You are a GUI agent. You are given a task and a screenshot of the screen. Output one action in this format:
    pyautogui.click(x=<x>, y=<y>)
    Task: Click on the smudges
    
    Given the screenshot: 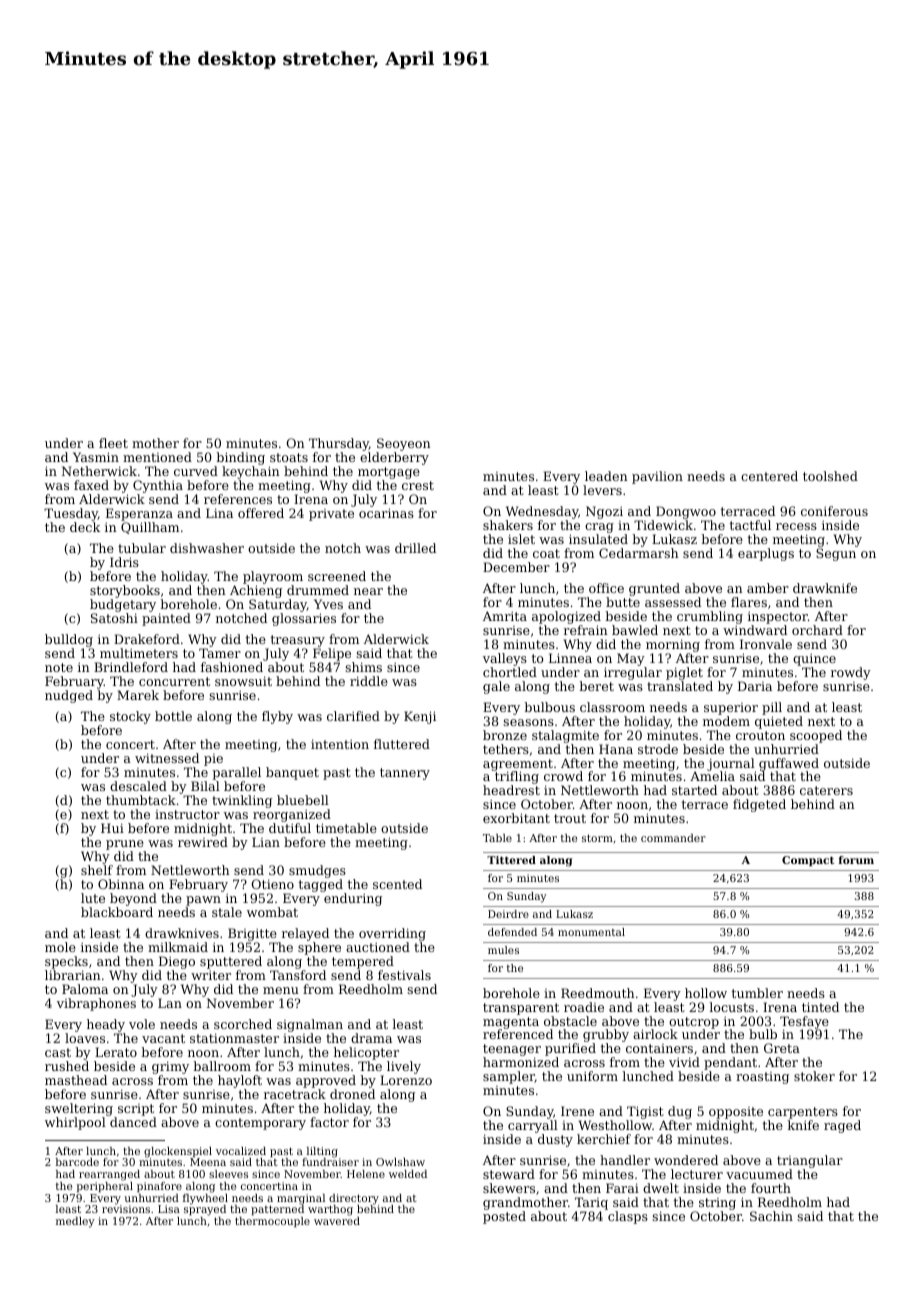 What is the action you would take?
    pyautogui.click(x=317, y=871)
